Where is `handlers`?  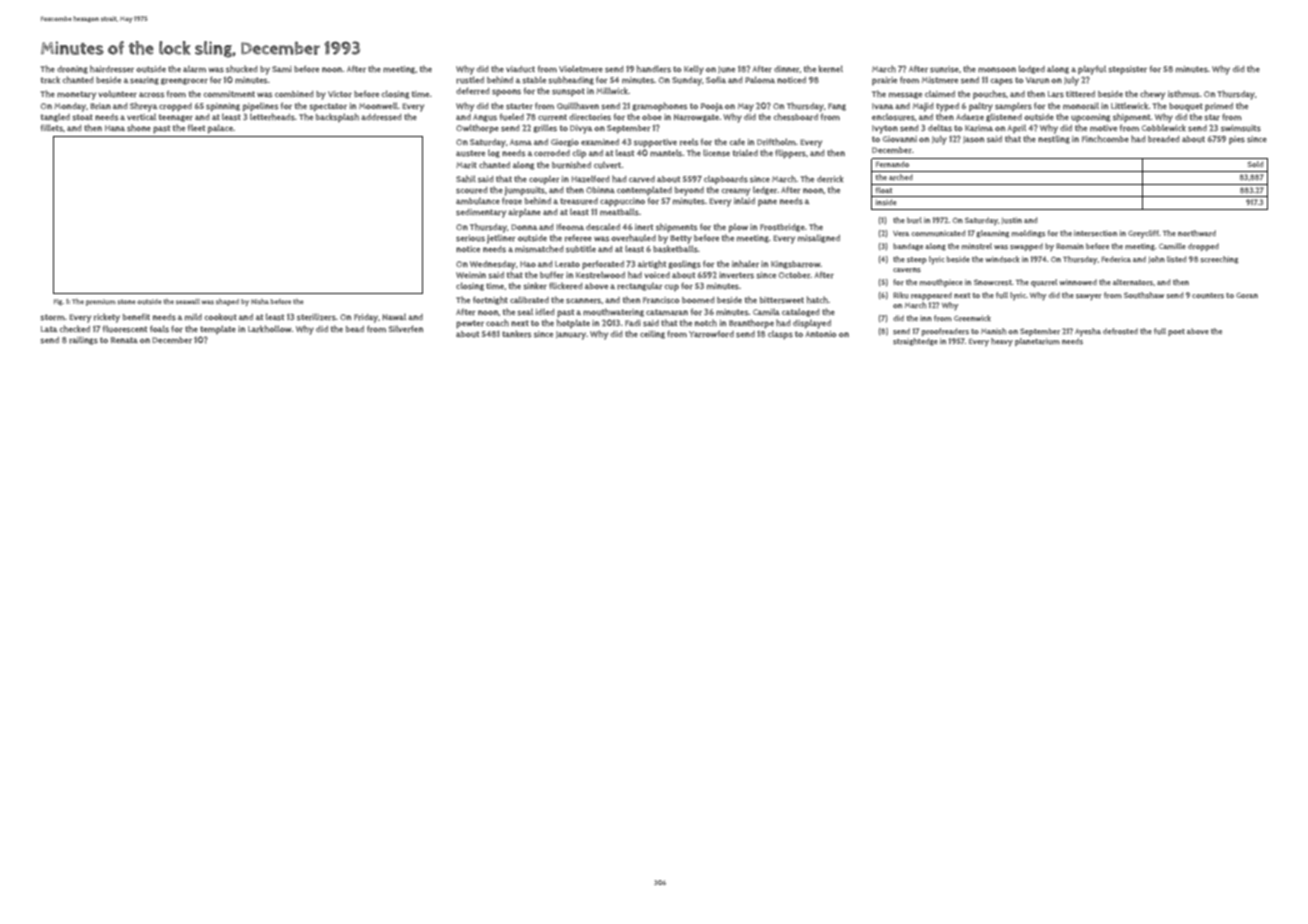
handlers is located at coordinates (654, 69).
